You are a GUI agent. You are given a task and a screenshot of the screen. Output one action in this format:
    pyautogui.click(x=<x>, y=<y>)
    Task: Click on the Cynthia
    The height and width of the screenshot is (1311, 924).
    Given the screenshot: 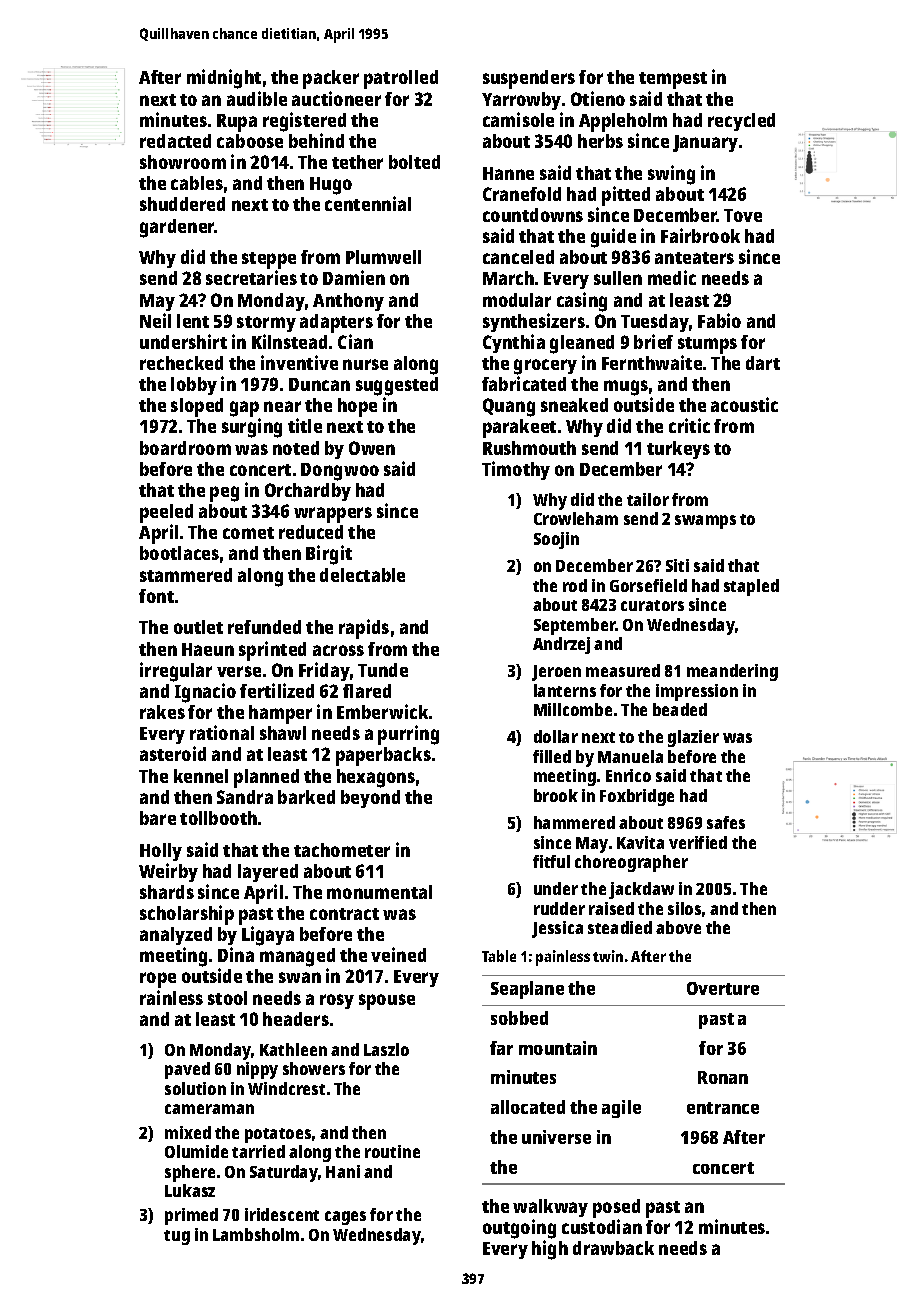 What is the action you would take?
    pyautogui.click(x=514, y=343)
